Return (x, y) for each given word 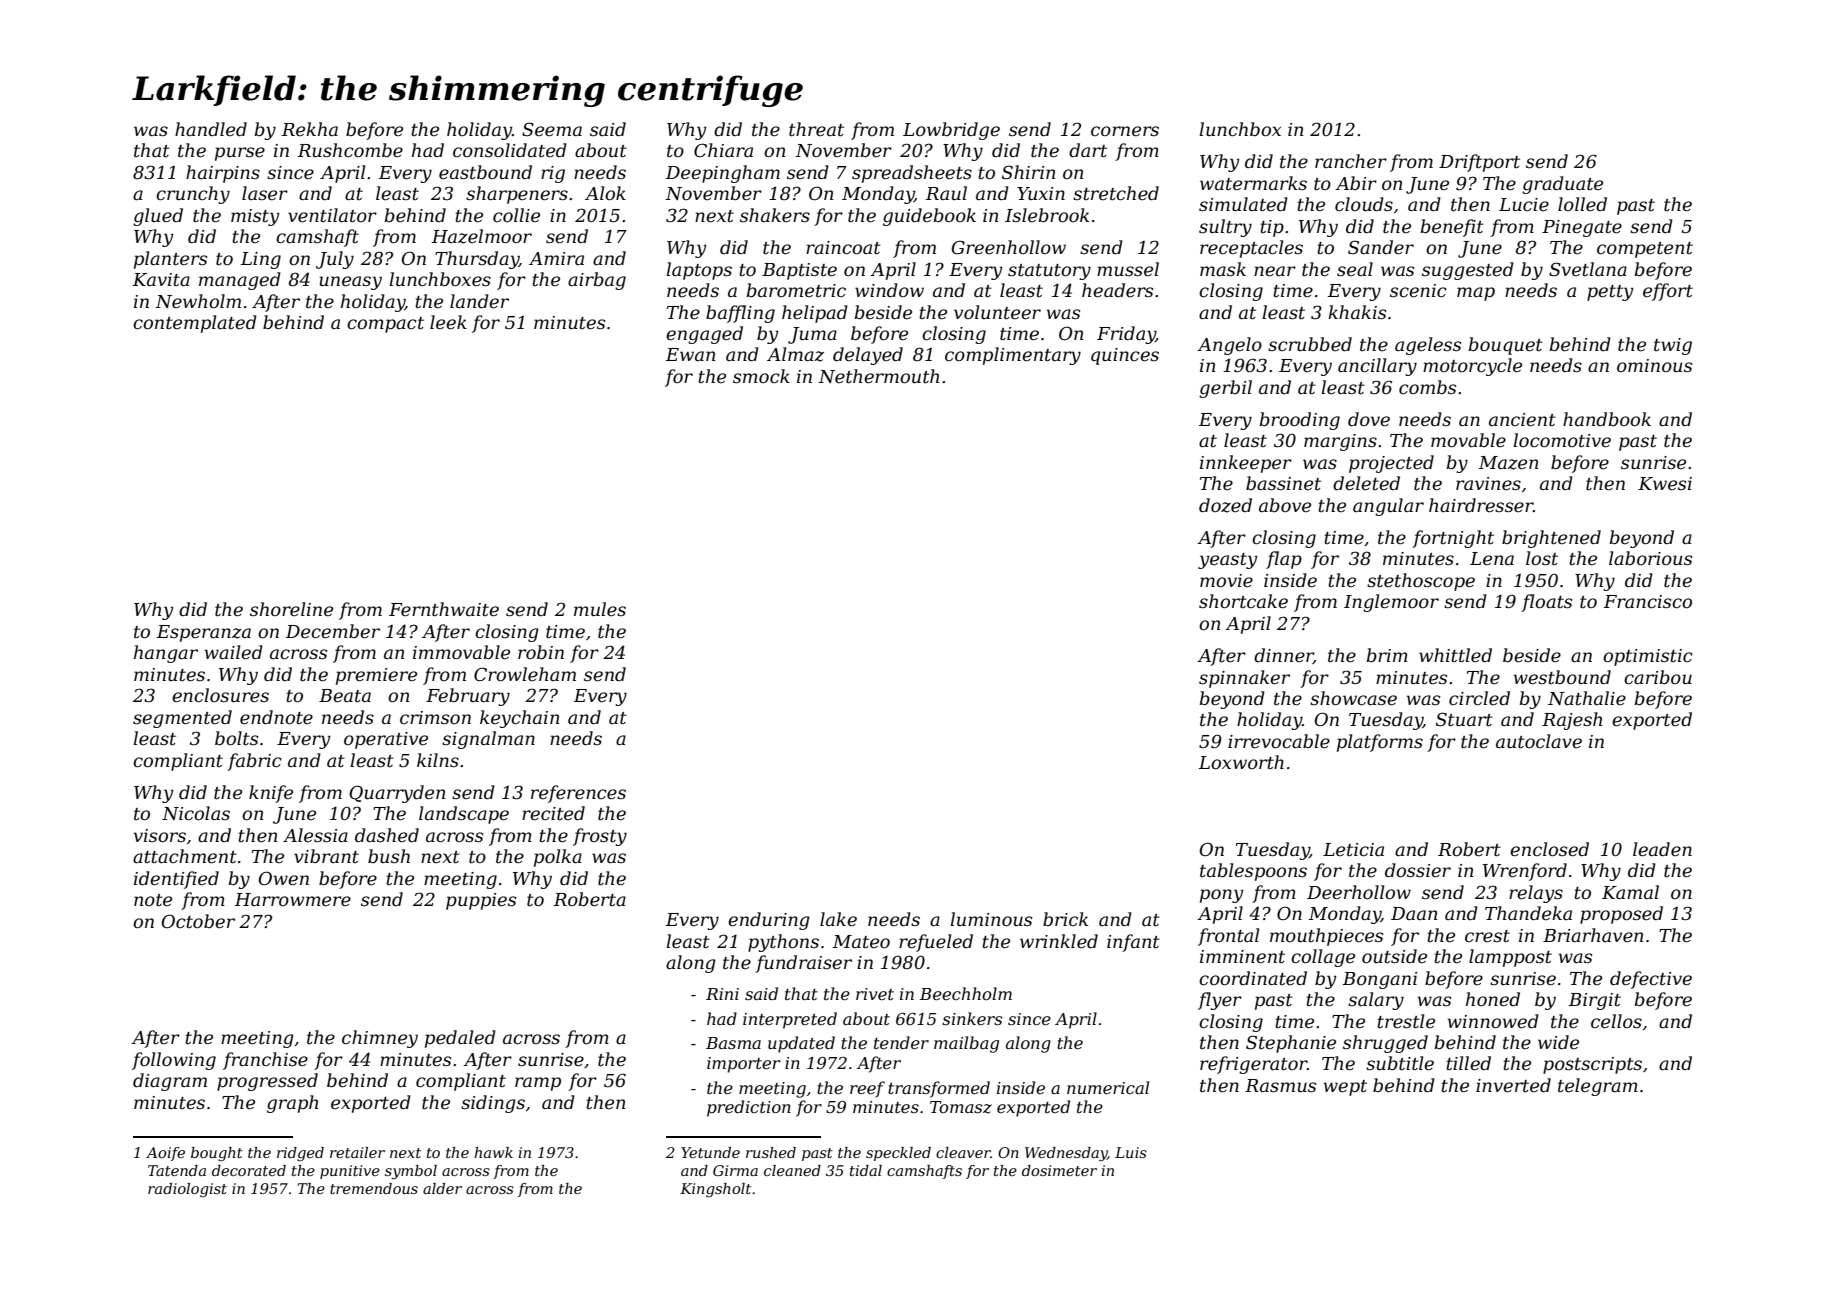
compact (385, 325)
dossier (1418, 870)
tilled (1468, 1063)
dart (1088, 150)
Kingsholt (715, 1190)
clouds (1364, 204)
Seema (552, 129)
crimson (435, 718)
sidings (493, 1104)
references (578, 794)
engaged (704, 335)
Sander (1381, 247)
